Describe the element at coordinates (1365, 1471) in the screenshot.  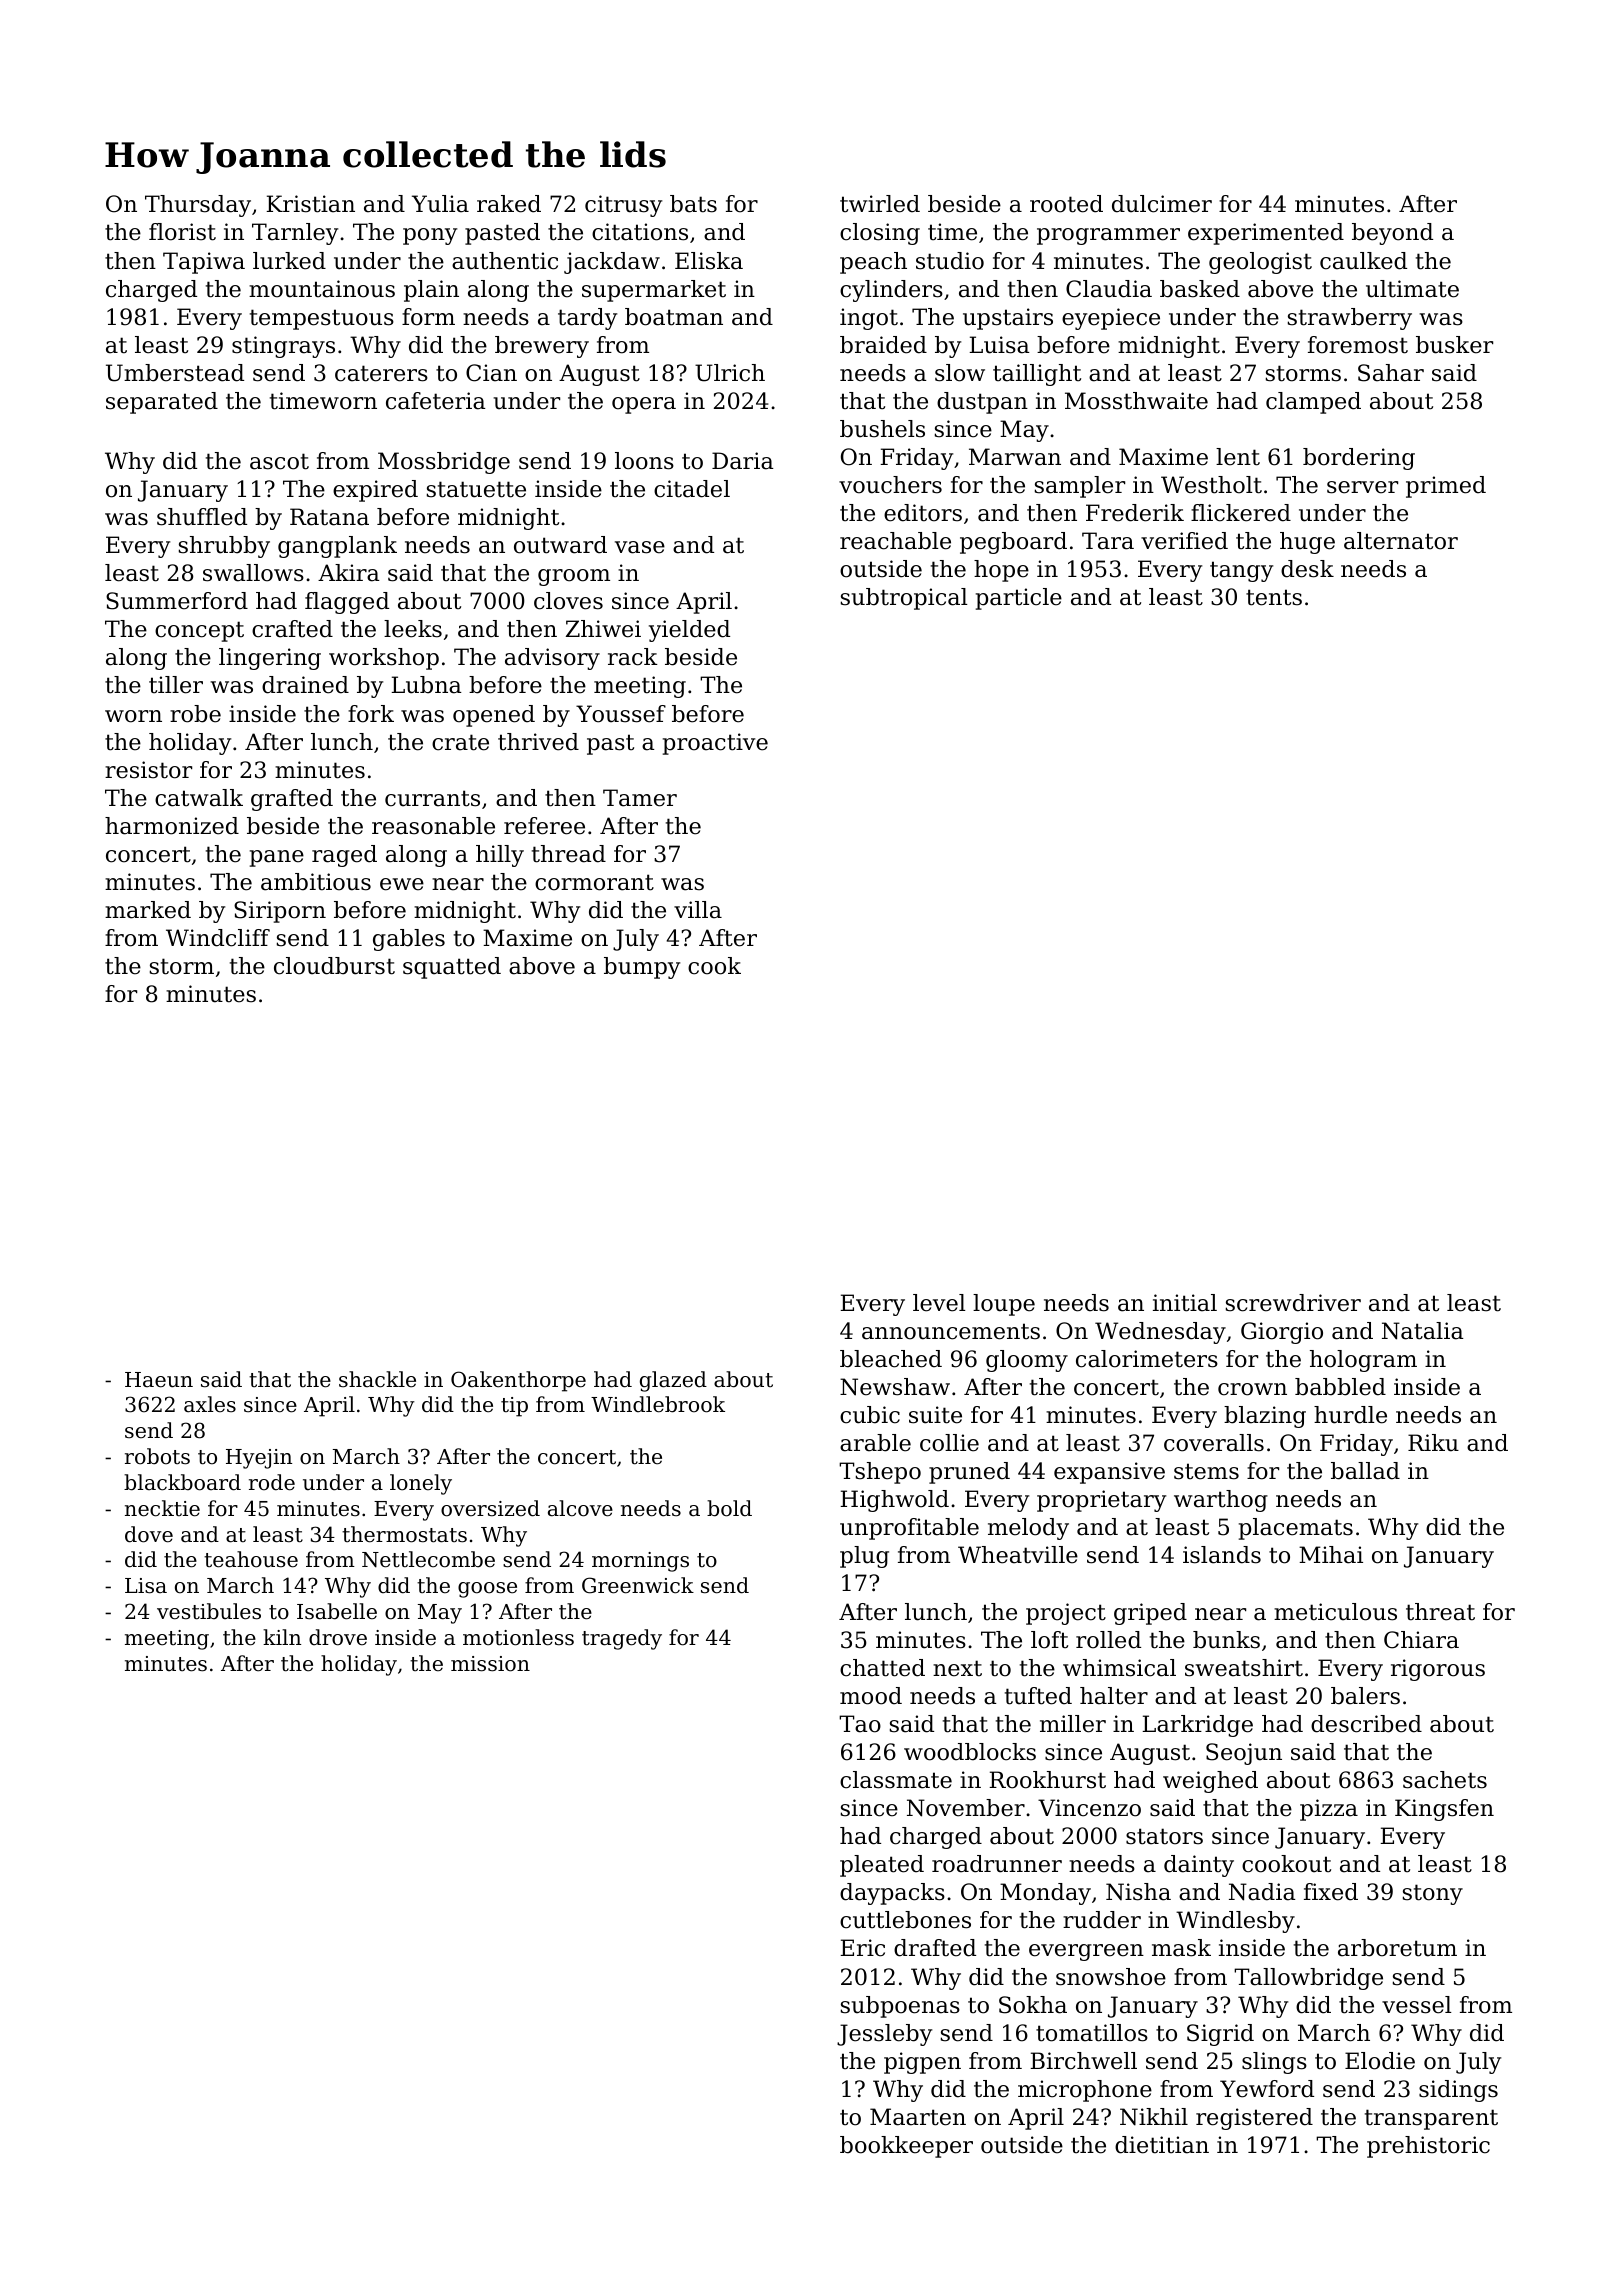
I see `ballad` at that location.
